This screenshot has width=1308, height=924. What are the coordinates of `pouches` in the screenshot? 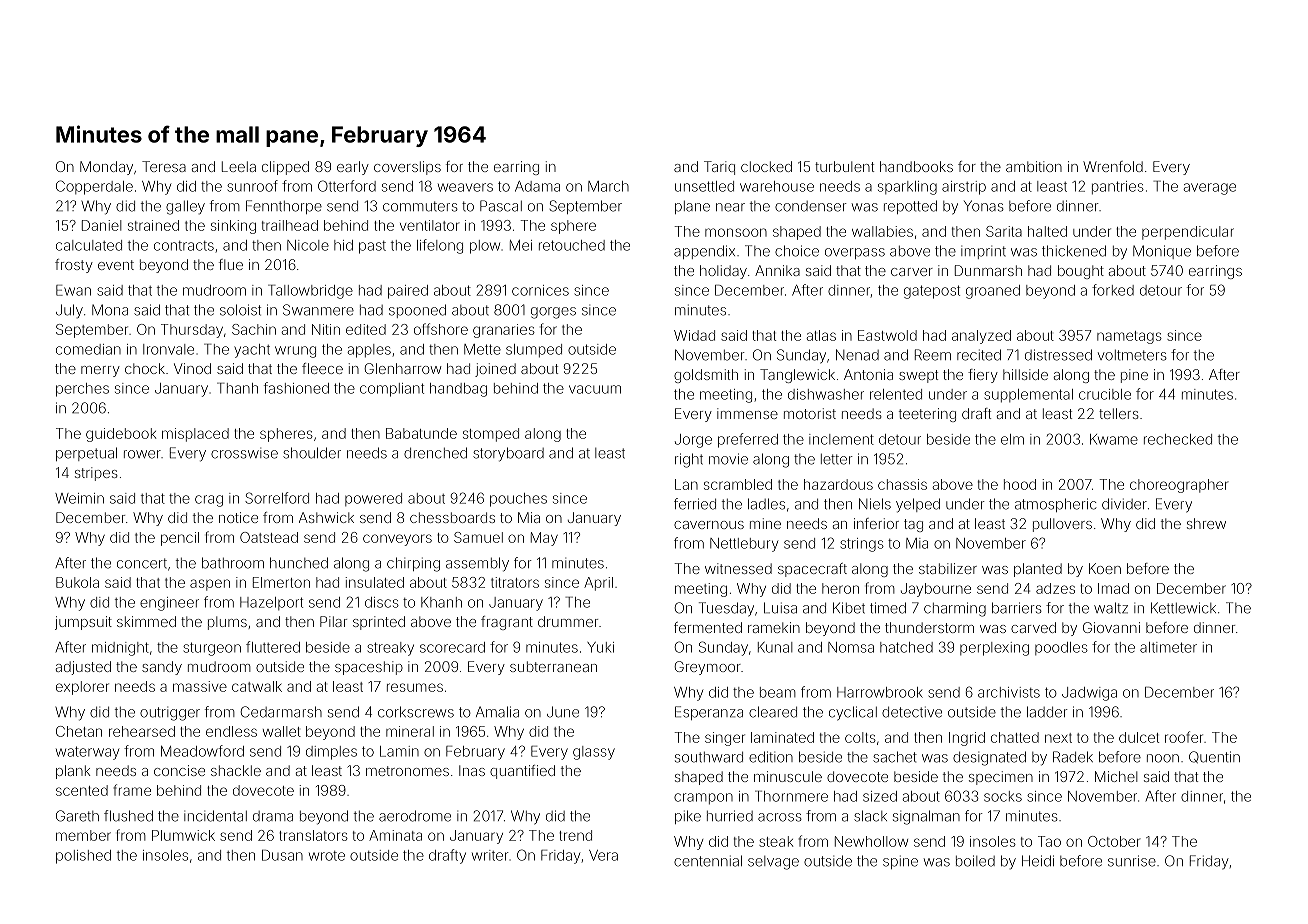 It's located at (518, 500).
